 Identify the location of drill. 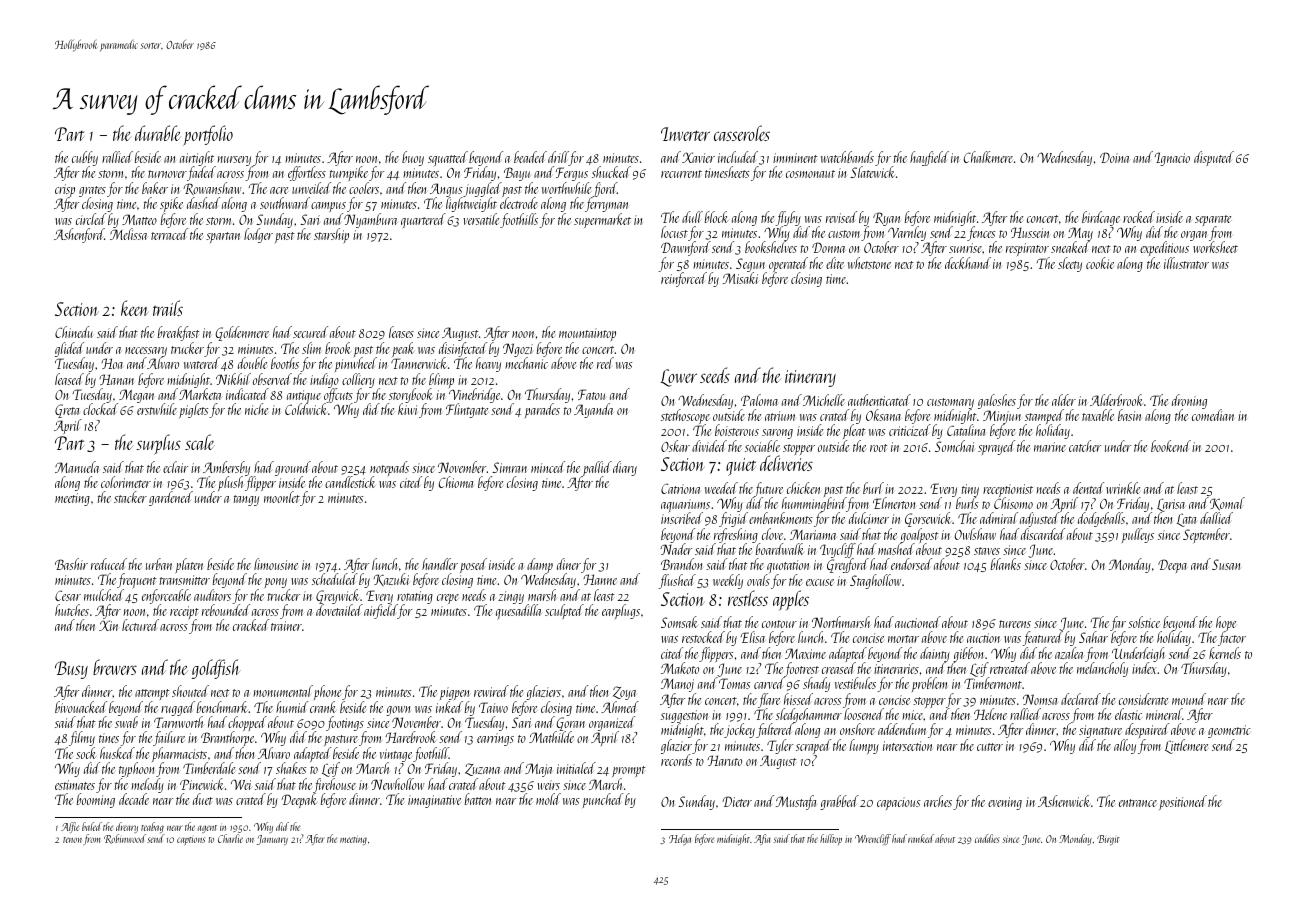
(558, 157).
